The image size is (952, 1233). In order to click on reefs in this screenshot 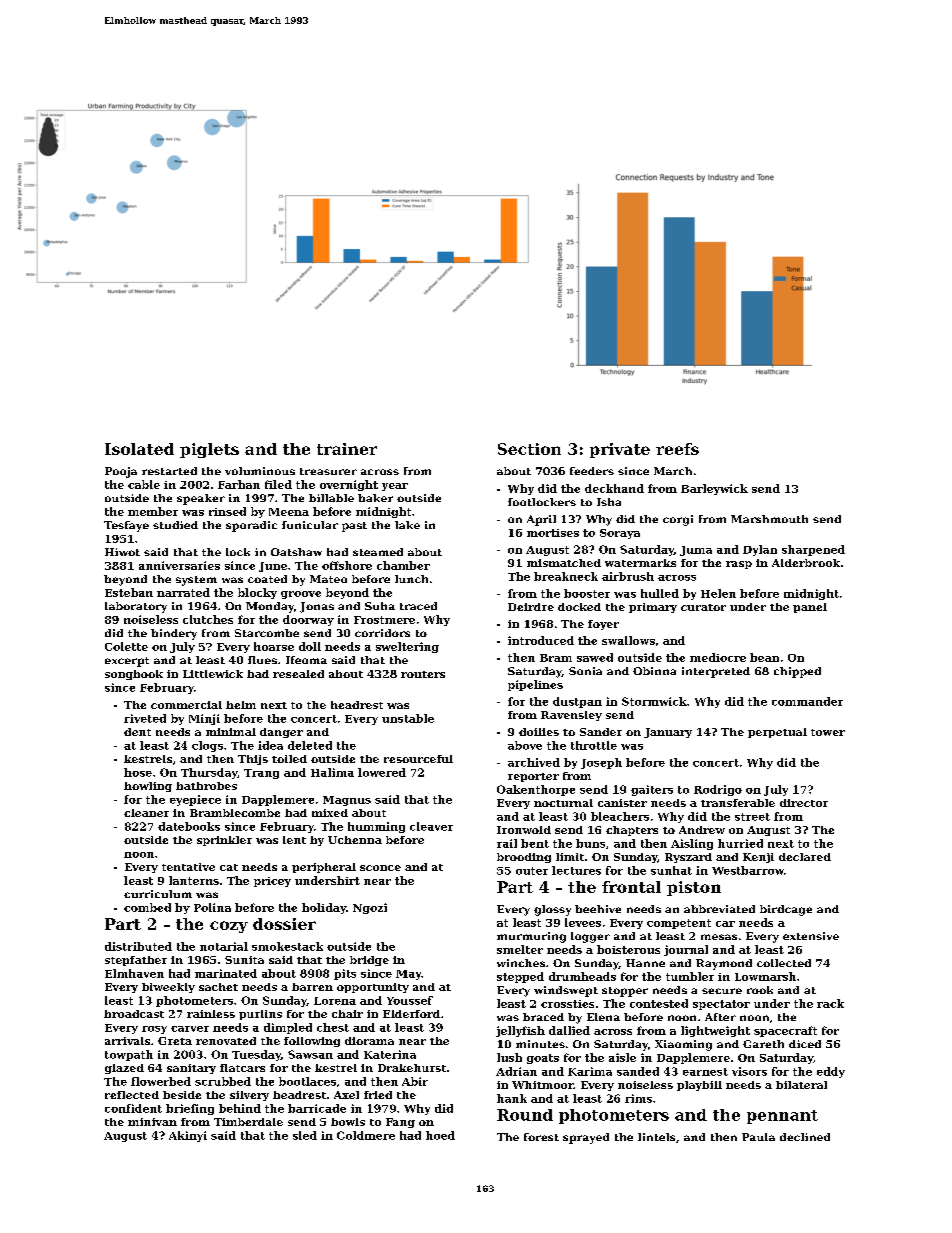, I will do `click(677, 449)`.
